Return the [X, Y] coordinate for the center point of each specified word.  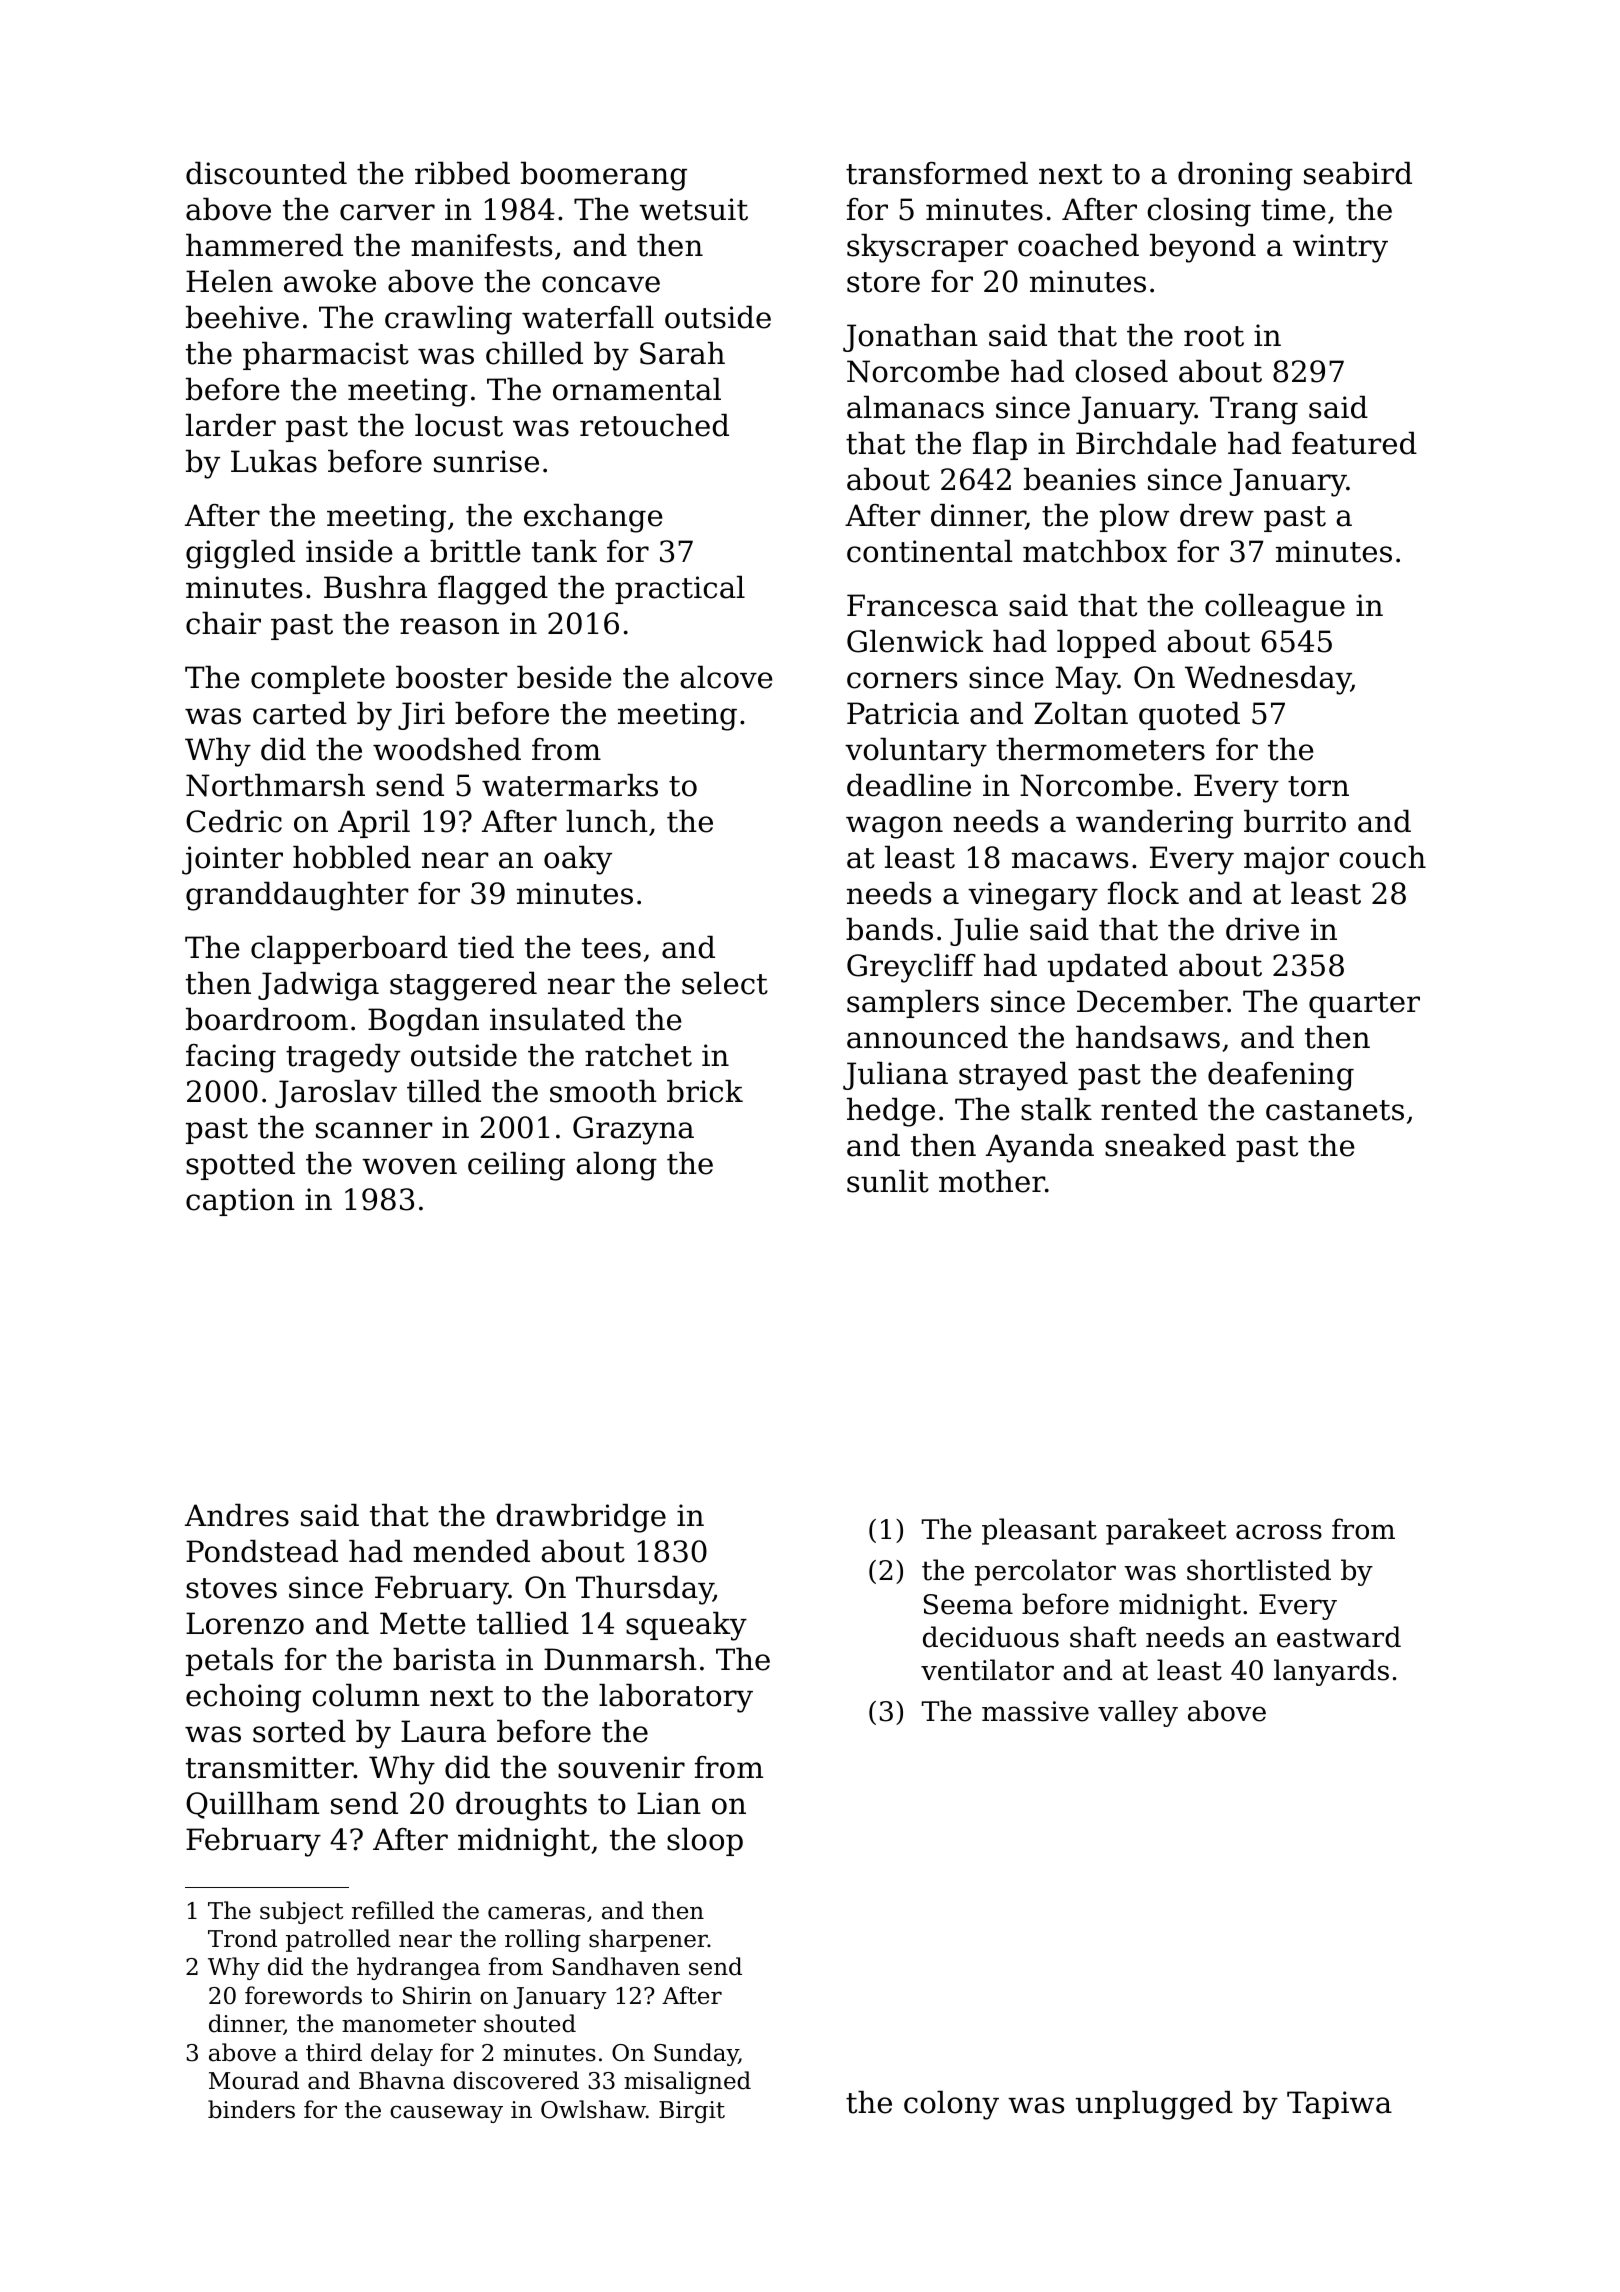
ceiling [516, 1166]
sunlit [888, 1181]
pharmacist [326, 356]
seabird [1358, 173]
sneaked [1165, 1145]
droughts [521, 1806]
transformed [937, 173]
